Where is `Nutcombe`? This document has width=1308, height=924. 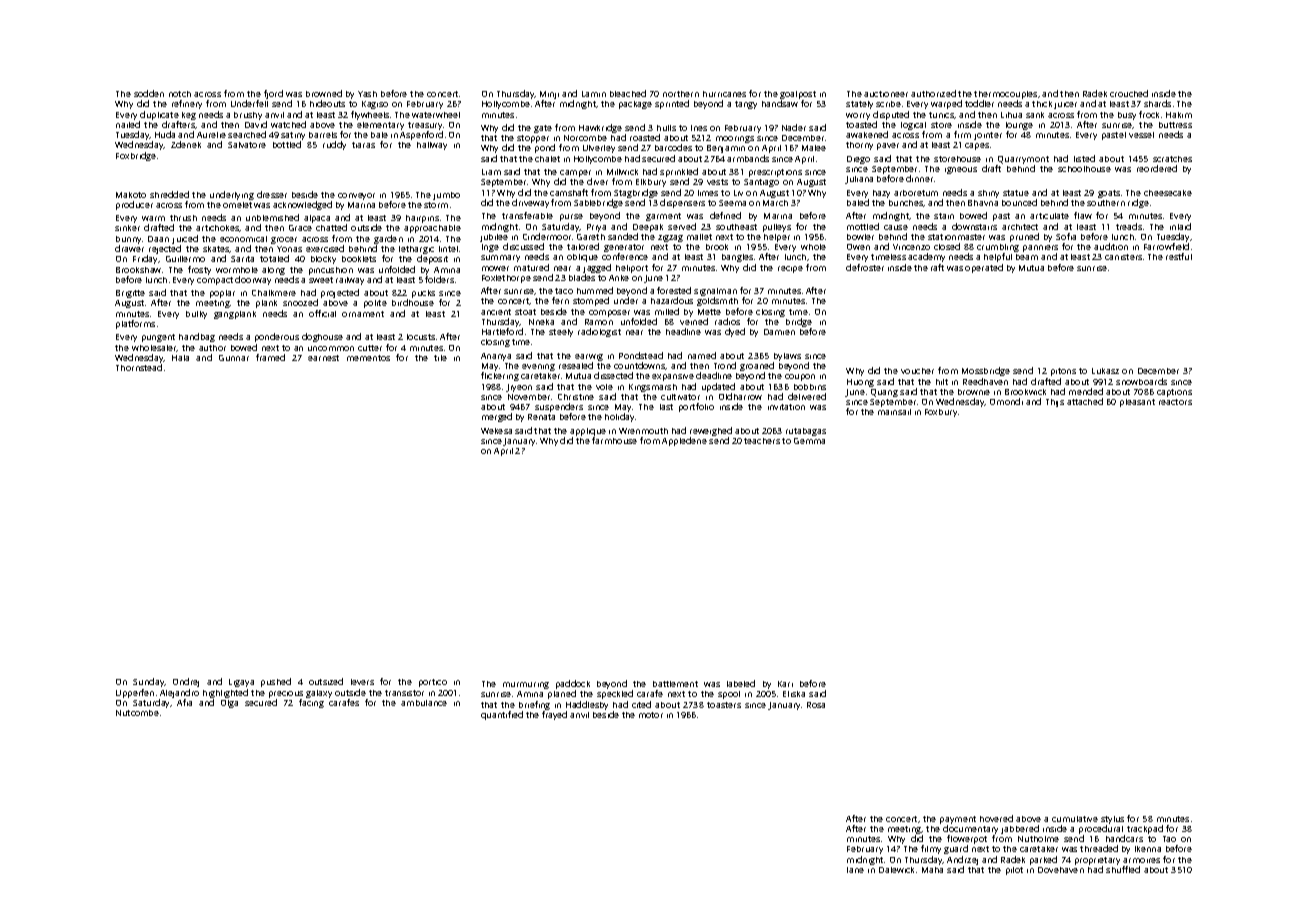 Nutcombe is located at coordinates (137, 713).
